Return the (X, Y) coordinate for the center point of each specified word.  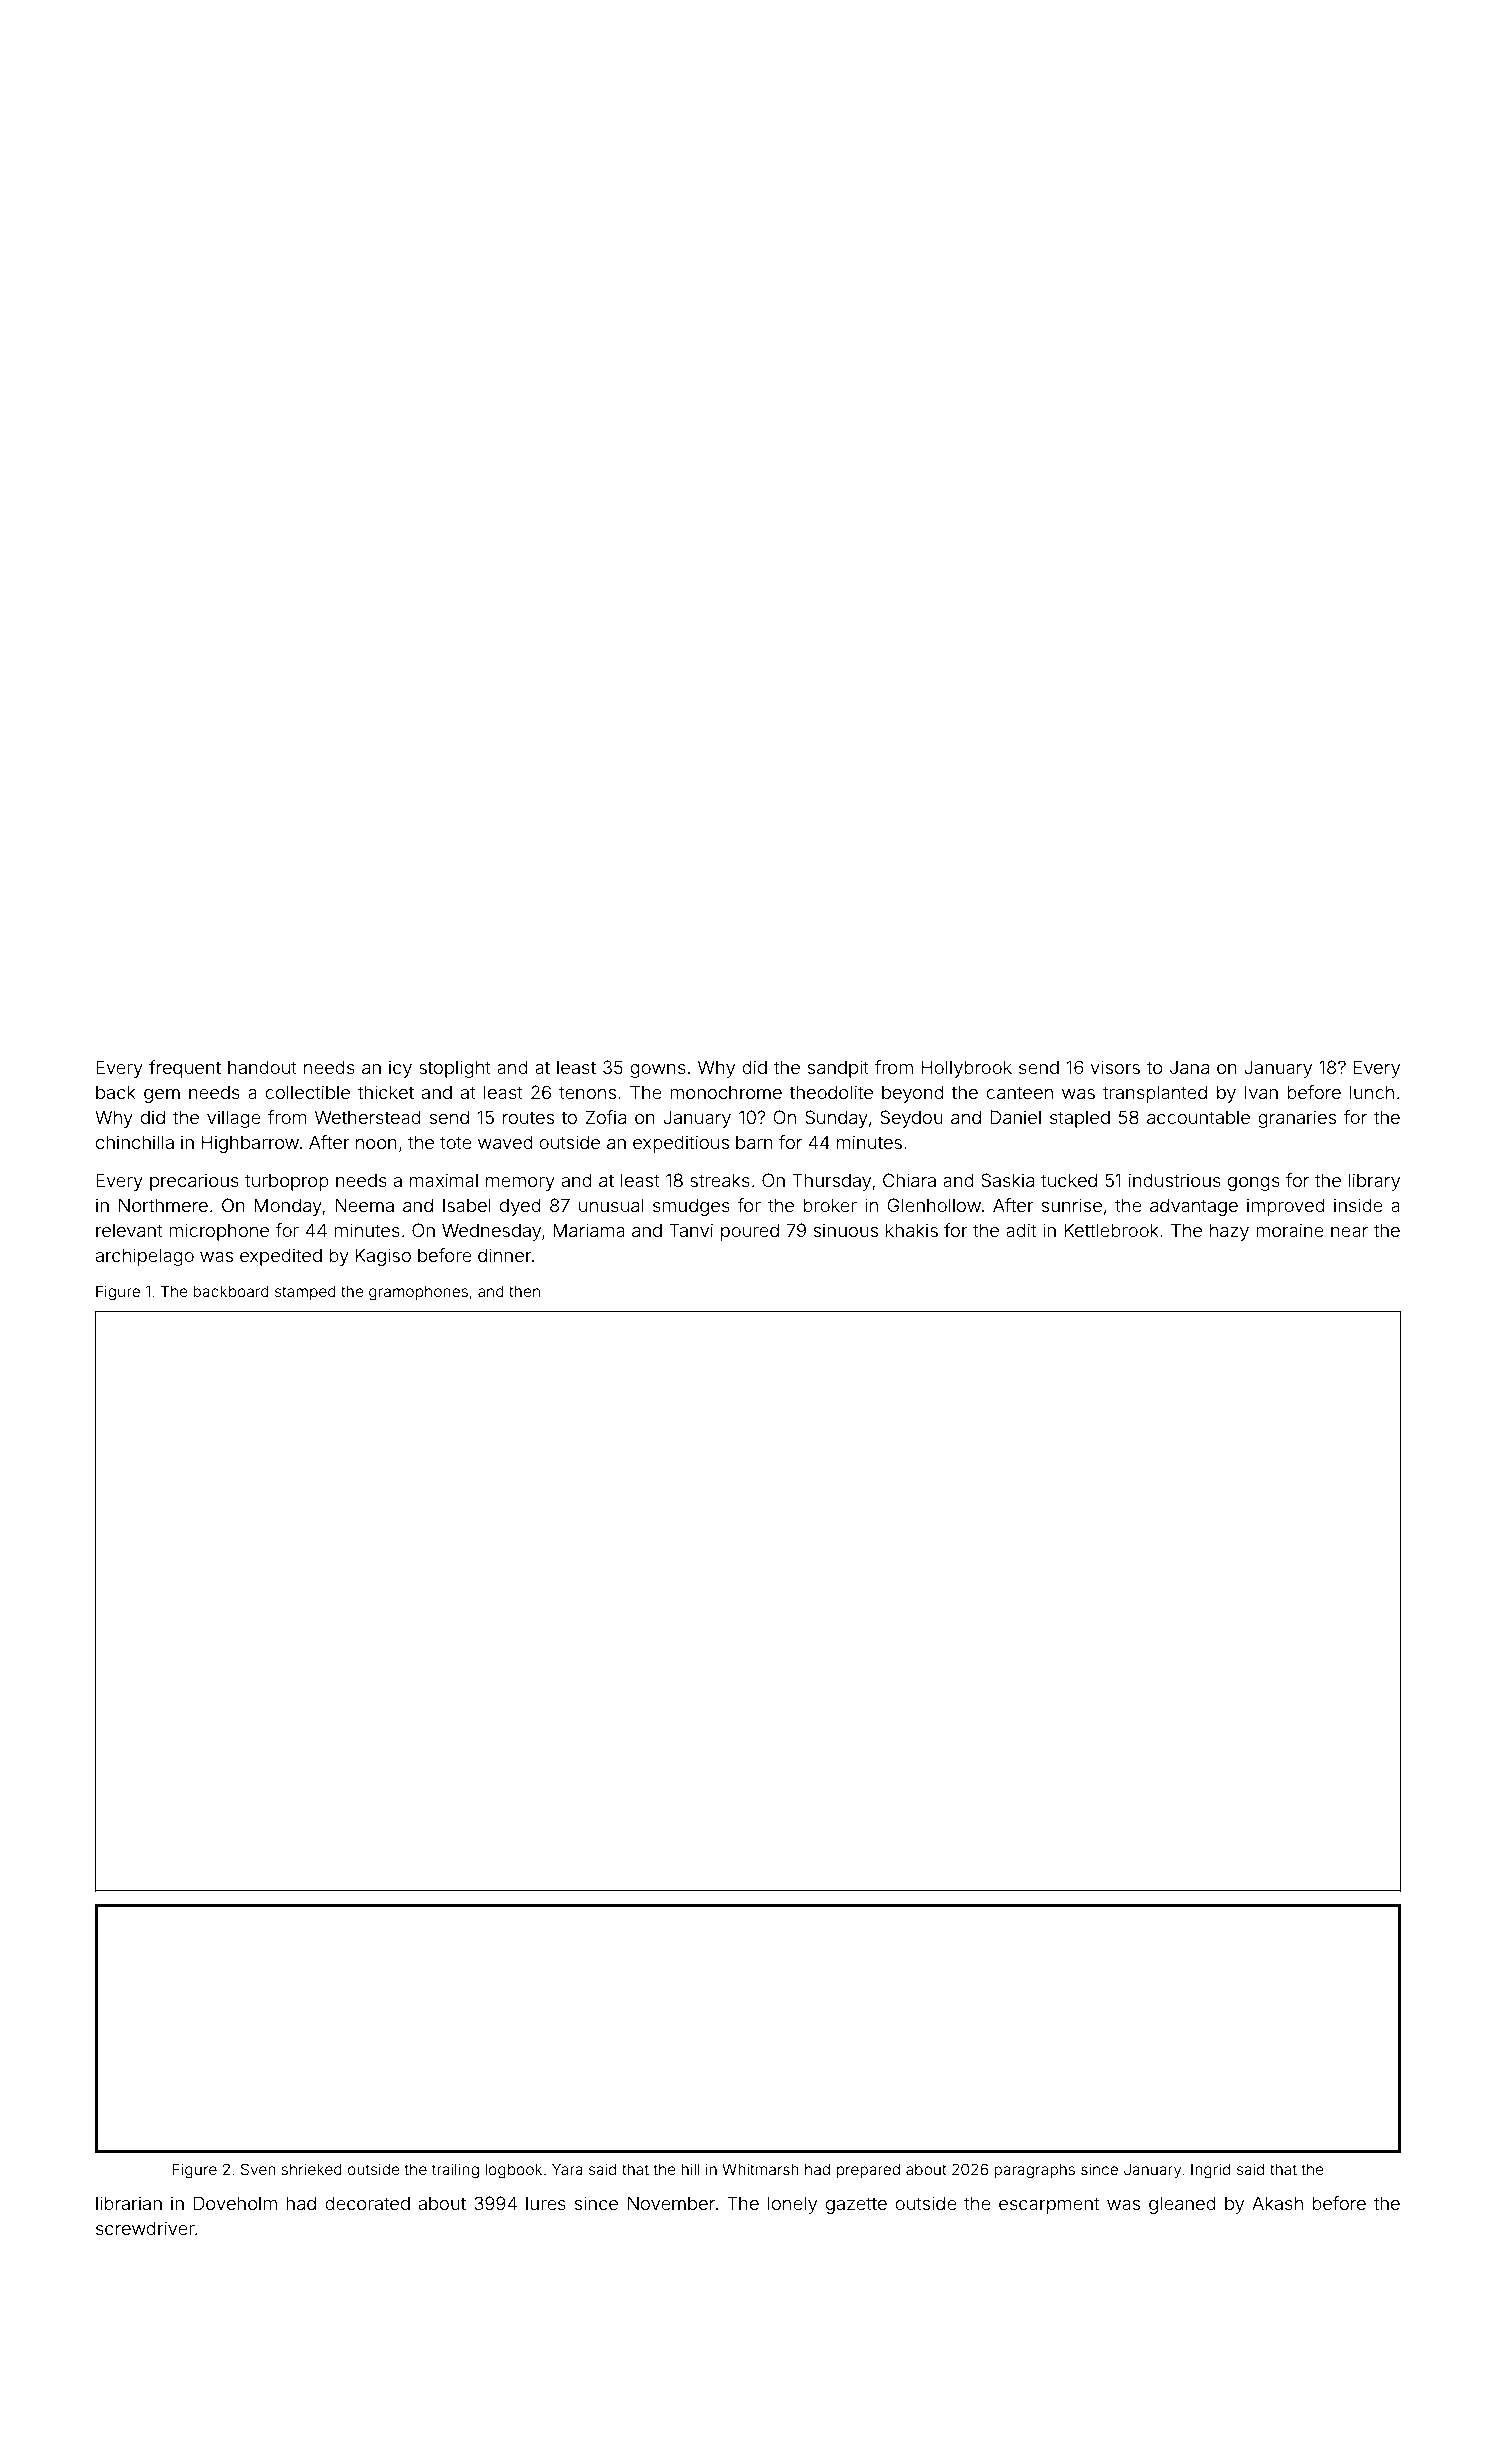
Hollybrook (967, 1069)
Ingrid (1210, 2171)
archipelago (145, 1257)
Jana (1189, 1067)
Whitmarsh (760, 2169)
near (1349, 1232)
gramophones (418, 1293)
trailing (455, 2171)
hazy (1229, 1232)
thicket (386, 1092)
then (524, 1291)
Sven (258, 2169)
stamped (305, 1293)
